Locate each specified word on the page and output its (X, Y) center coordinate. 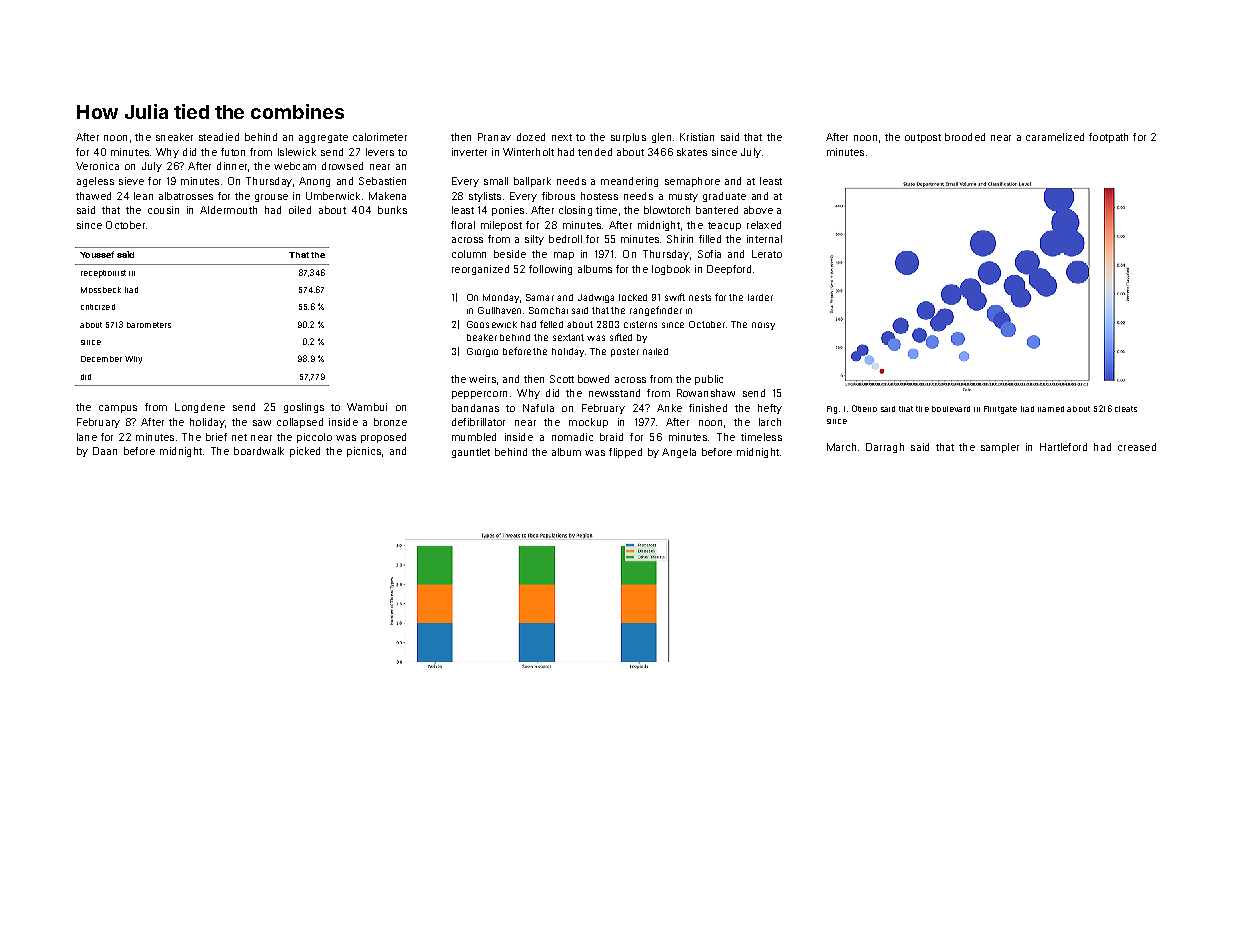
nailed (655, 351)
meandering (629, 182)
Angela (679, 453)
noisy (763, 326)
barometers (149, 325)
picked (305, 452)
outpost (923, 138)
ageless (95, 182)
